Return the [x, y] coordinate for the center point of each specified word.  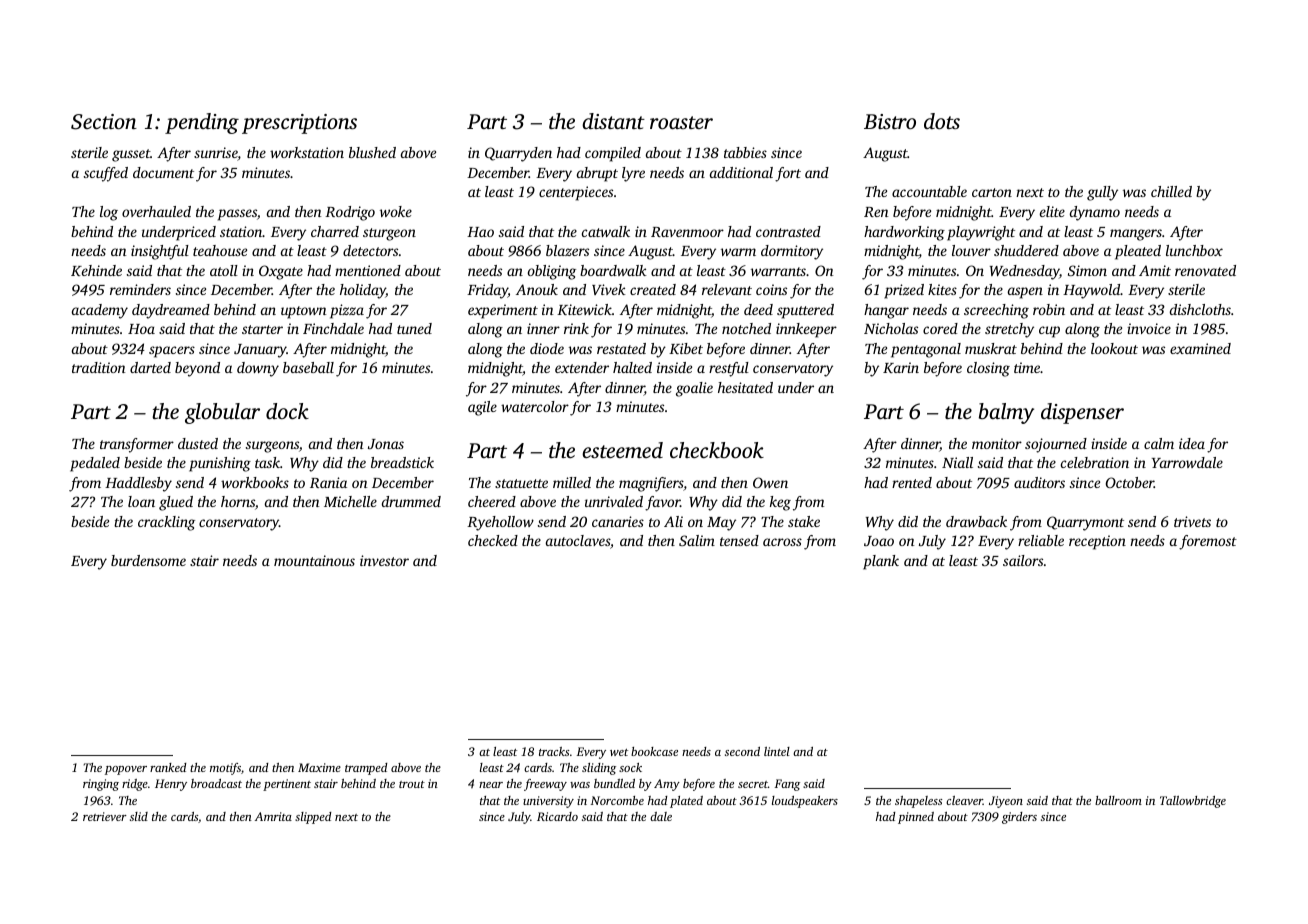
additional [741, 172]
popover [126, 770]
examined [1200, 348]
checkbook [717, 450]
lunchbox [1194, 250]
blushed [372, 152]
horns [238, 501]
